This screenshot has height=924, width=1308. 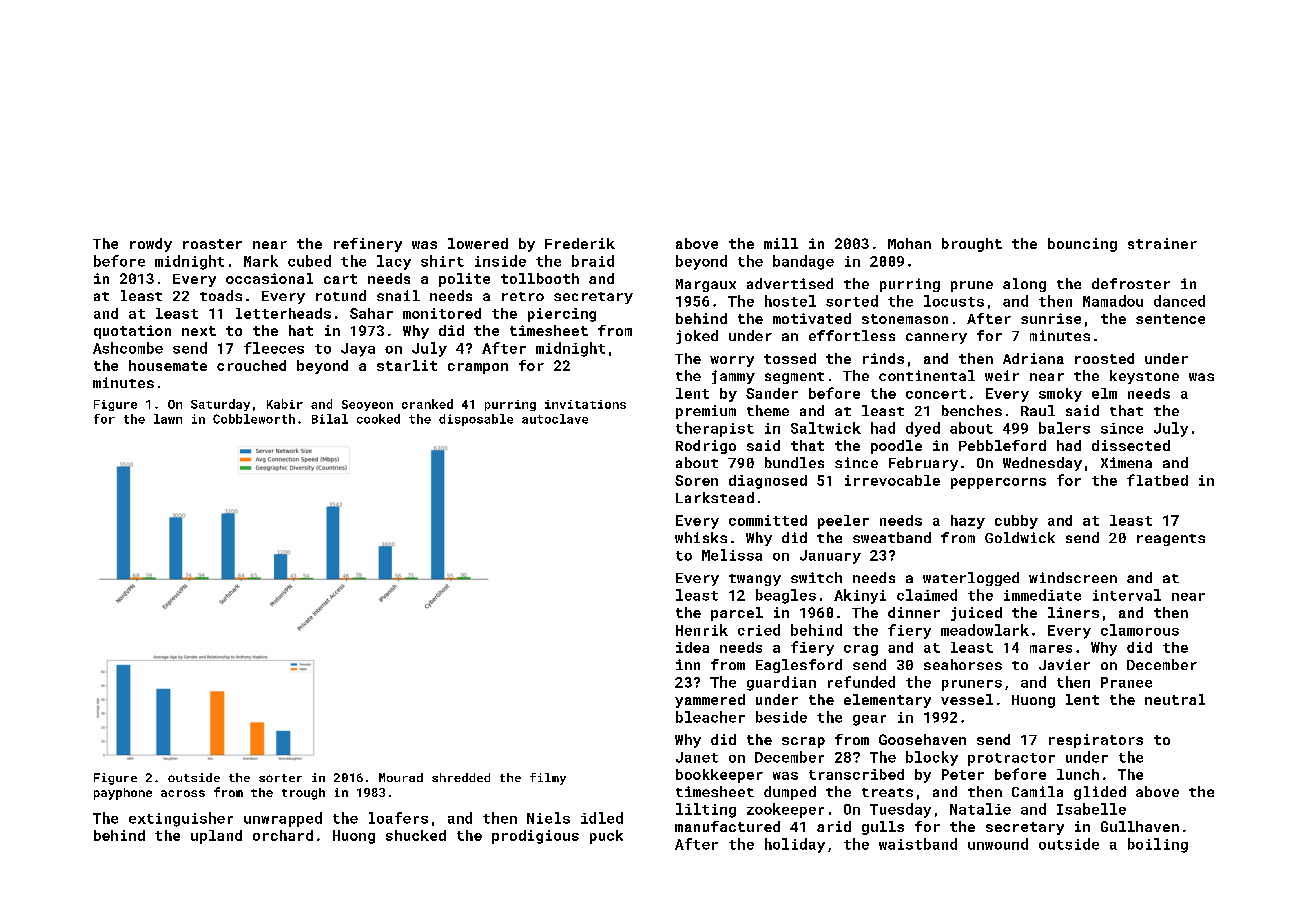 What do you see at coordinates (168, 419) in the screenshot?
I see `lawn` at bounding box center [168, 419].
